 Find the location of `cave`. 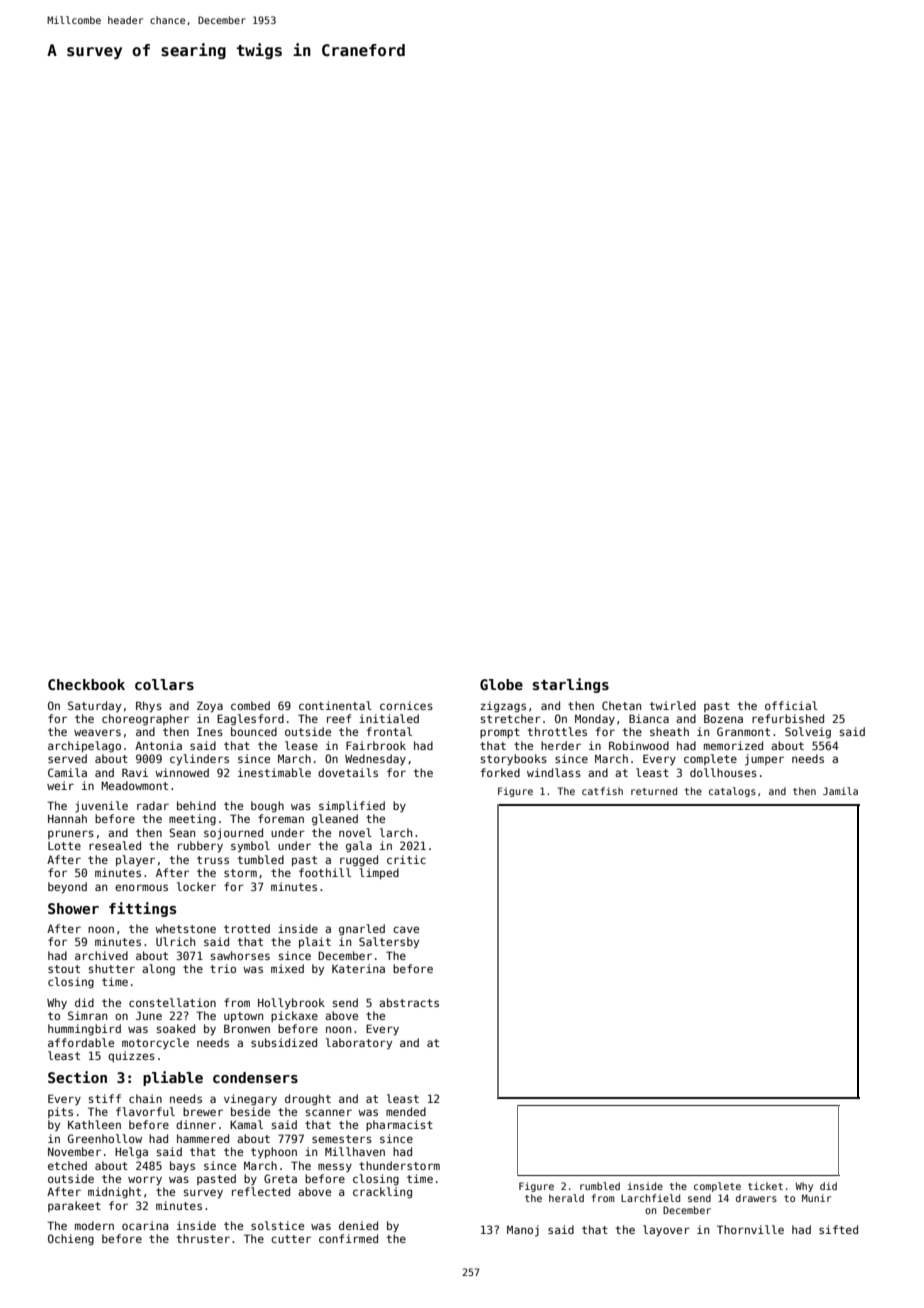

cave is located at coordinates (406, 929).
